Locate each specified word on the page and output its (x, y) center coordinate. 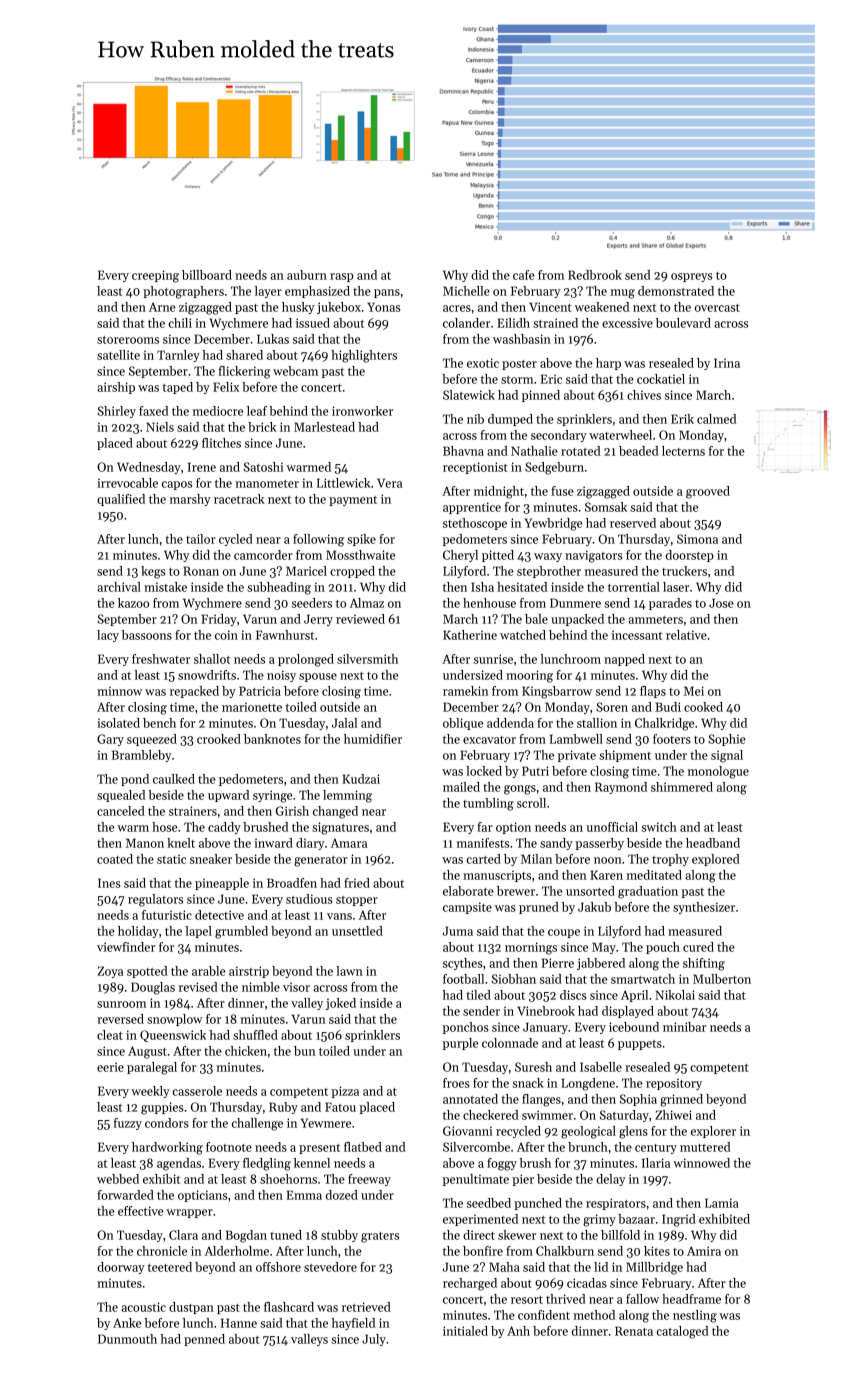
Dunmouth (127, 1339)
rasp (341, 277)
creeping (155, 276)
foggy (502, 1164)
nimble (261, 987)
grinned (681, 1100)
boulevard (683, 323)
